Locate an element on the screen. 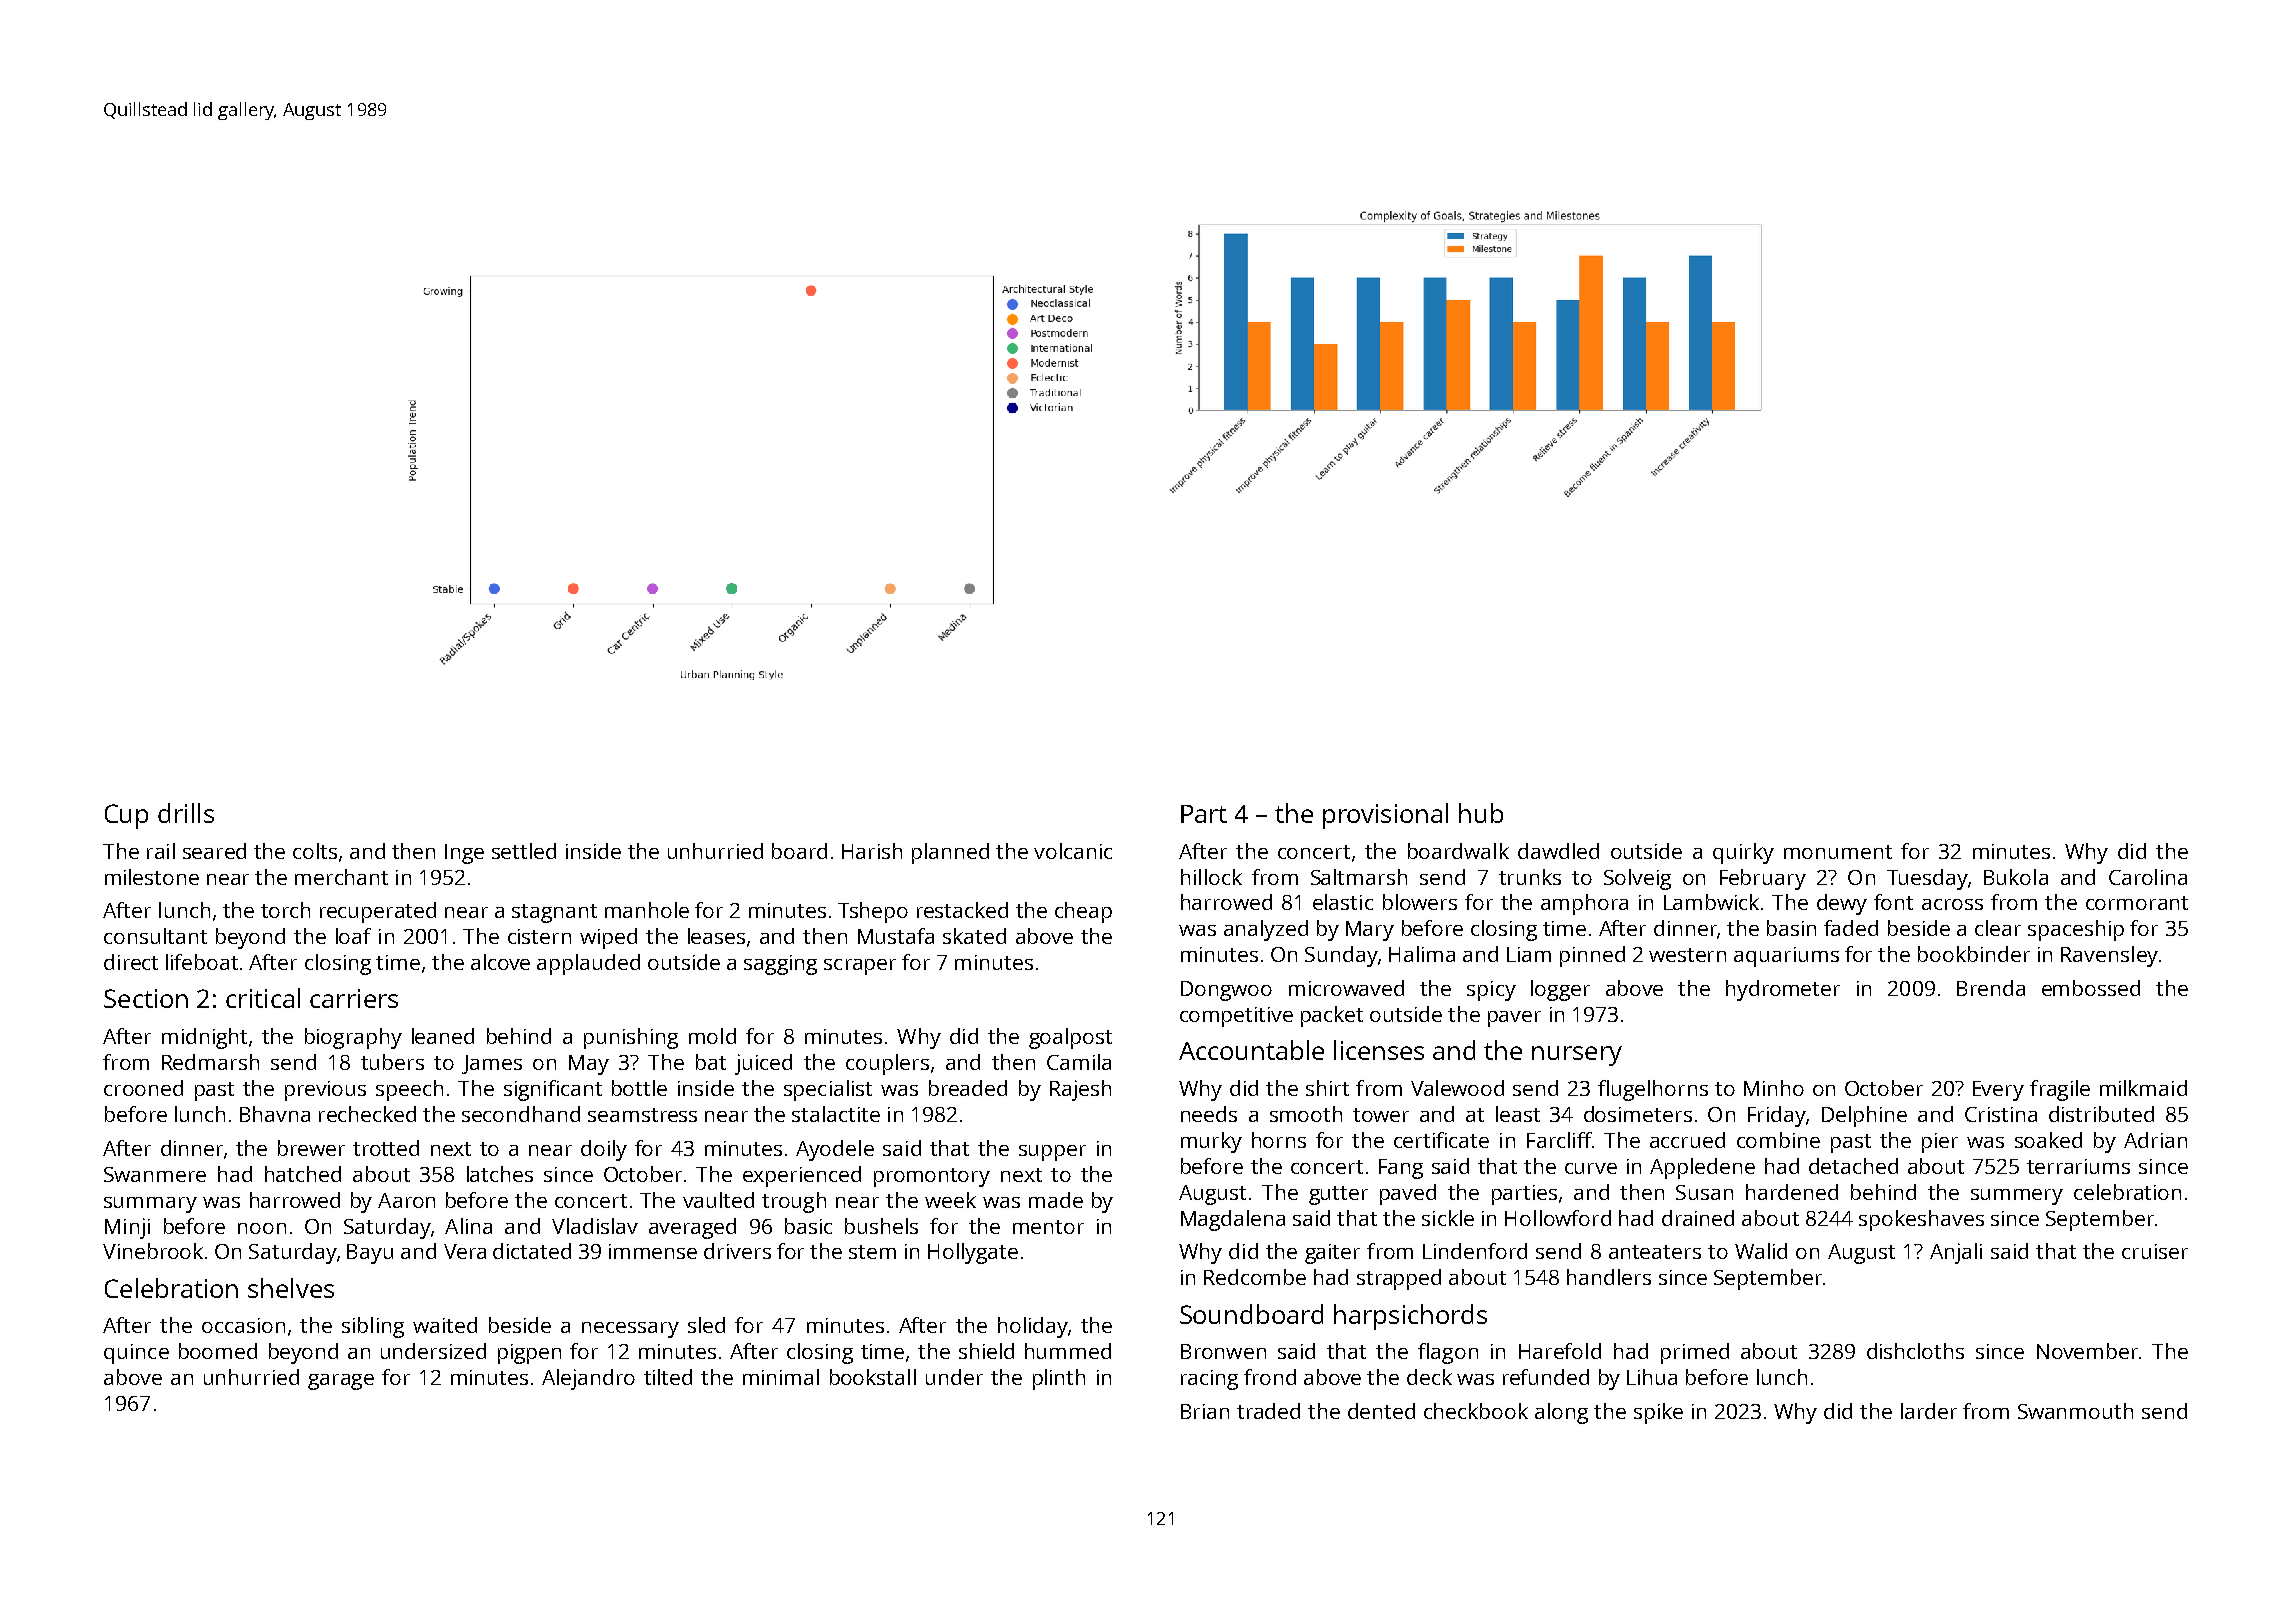 This screenshot has height=1620, width=2292. settled is located at coordinates (524, 851).
